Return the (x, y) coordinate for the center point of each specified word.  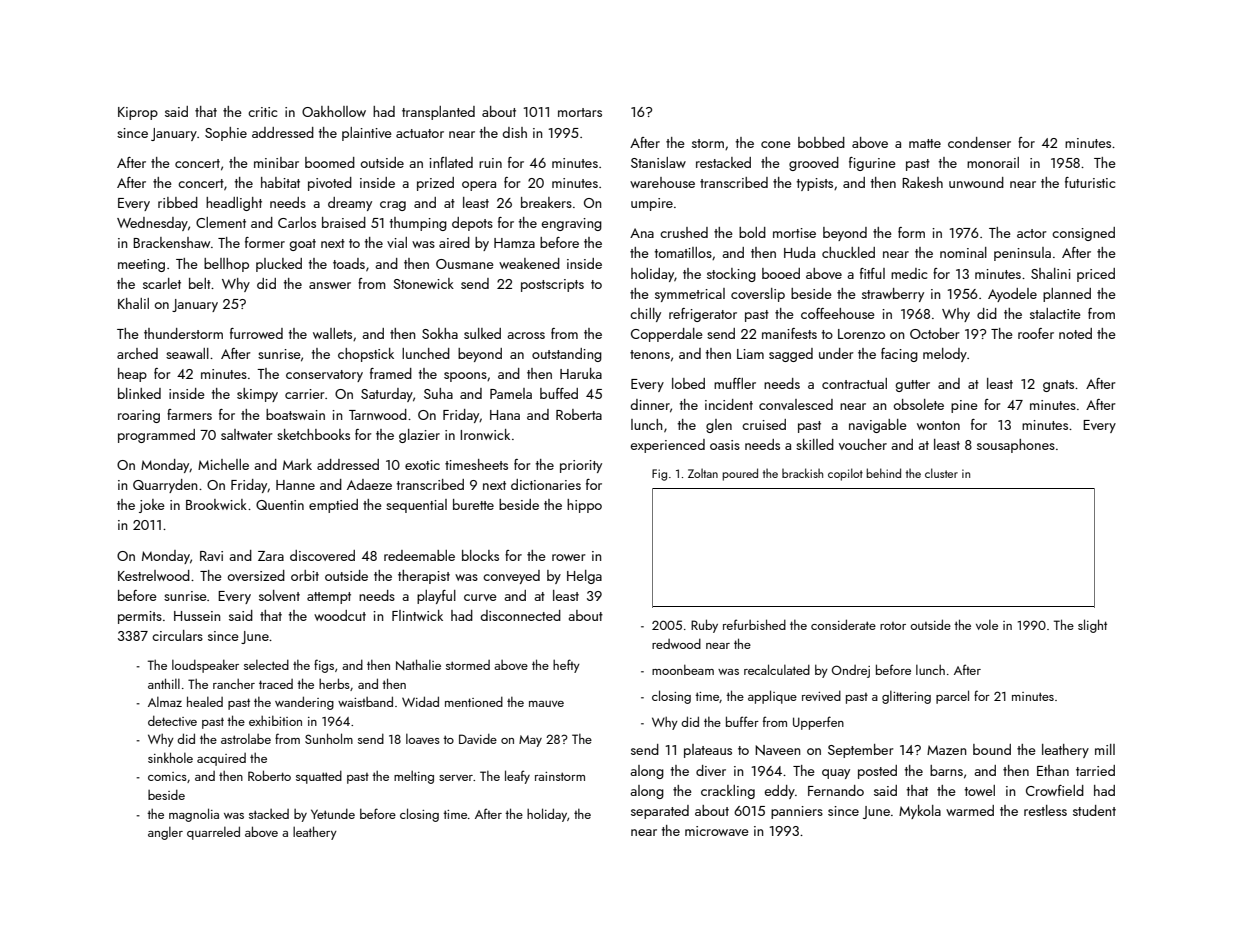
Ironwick (485, 434)
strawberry (893, 295)
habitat (280, 182)
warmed (970, 810)
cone (776, 144)
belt (200, 283)
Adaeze (369, 484)
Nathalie (418, 664)
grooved (814, 164)
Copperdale (667, 335)
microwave (717, 831)
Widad (420, 701)
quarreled (213, 833)
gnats (1058, 386)
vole (987, 625)
